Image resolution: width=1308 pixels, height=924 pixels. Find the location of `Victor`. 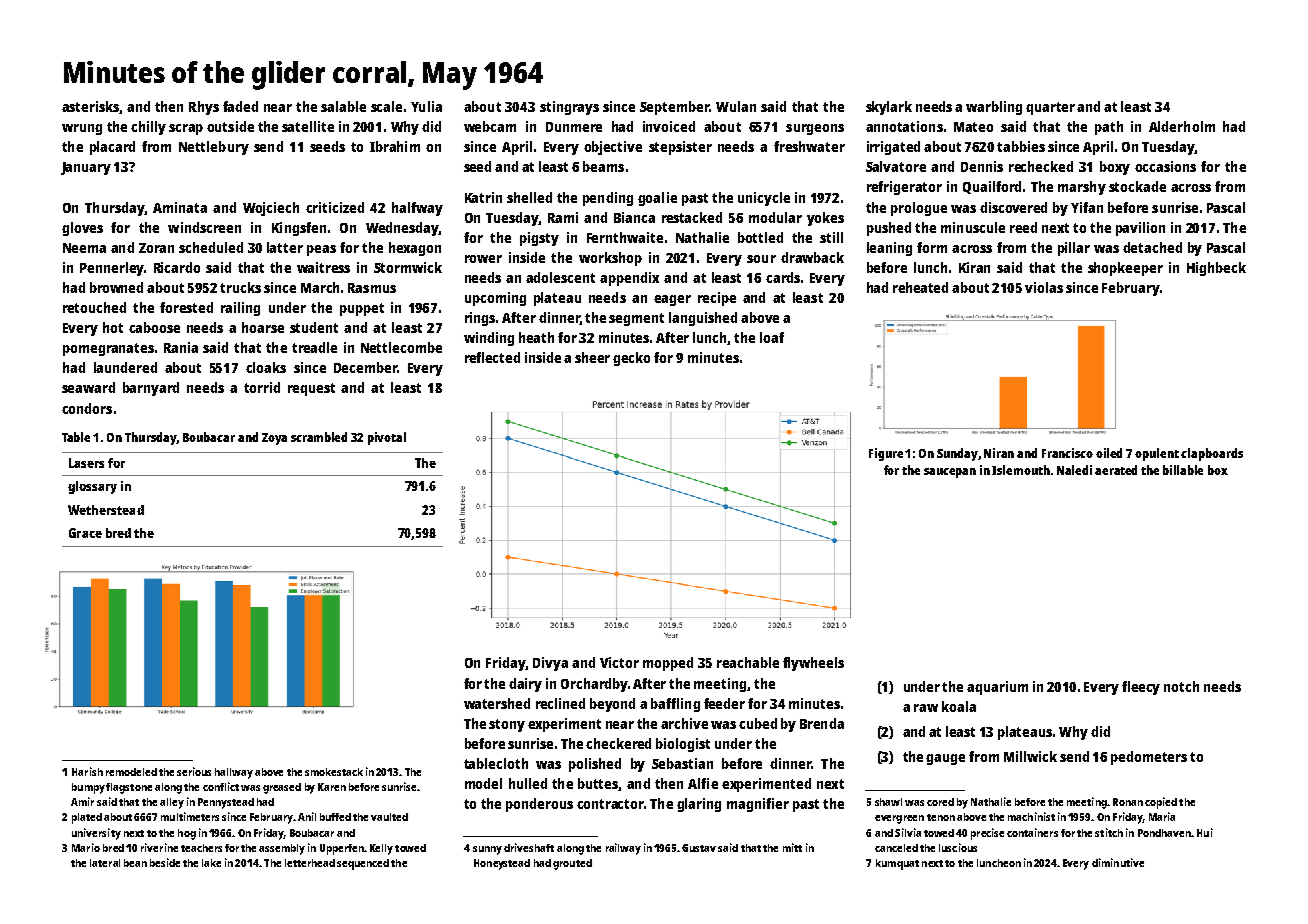

Victor is located at coordinates (619, 662).
